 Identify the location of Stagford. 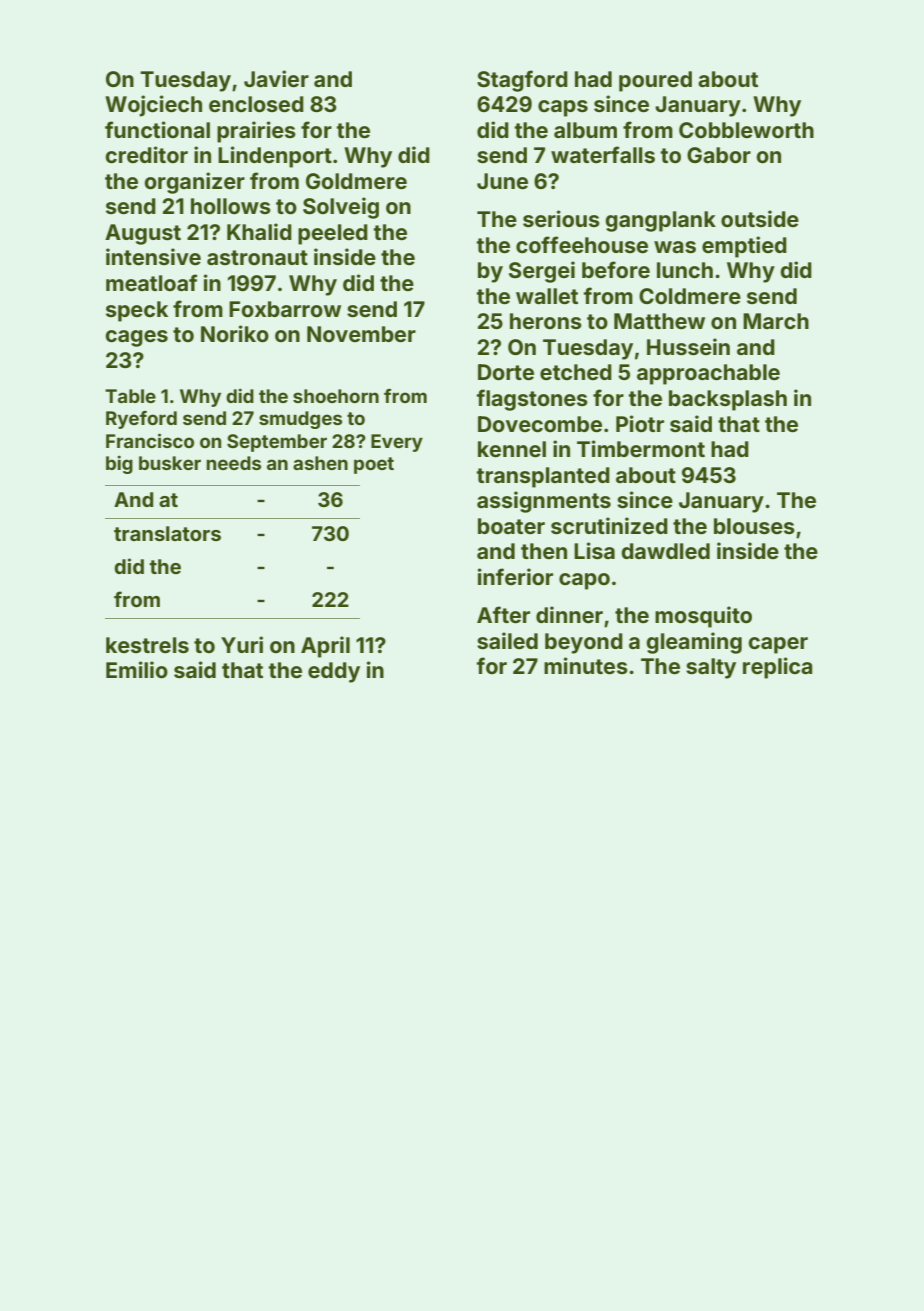
(522, 81).
